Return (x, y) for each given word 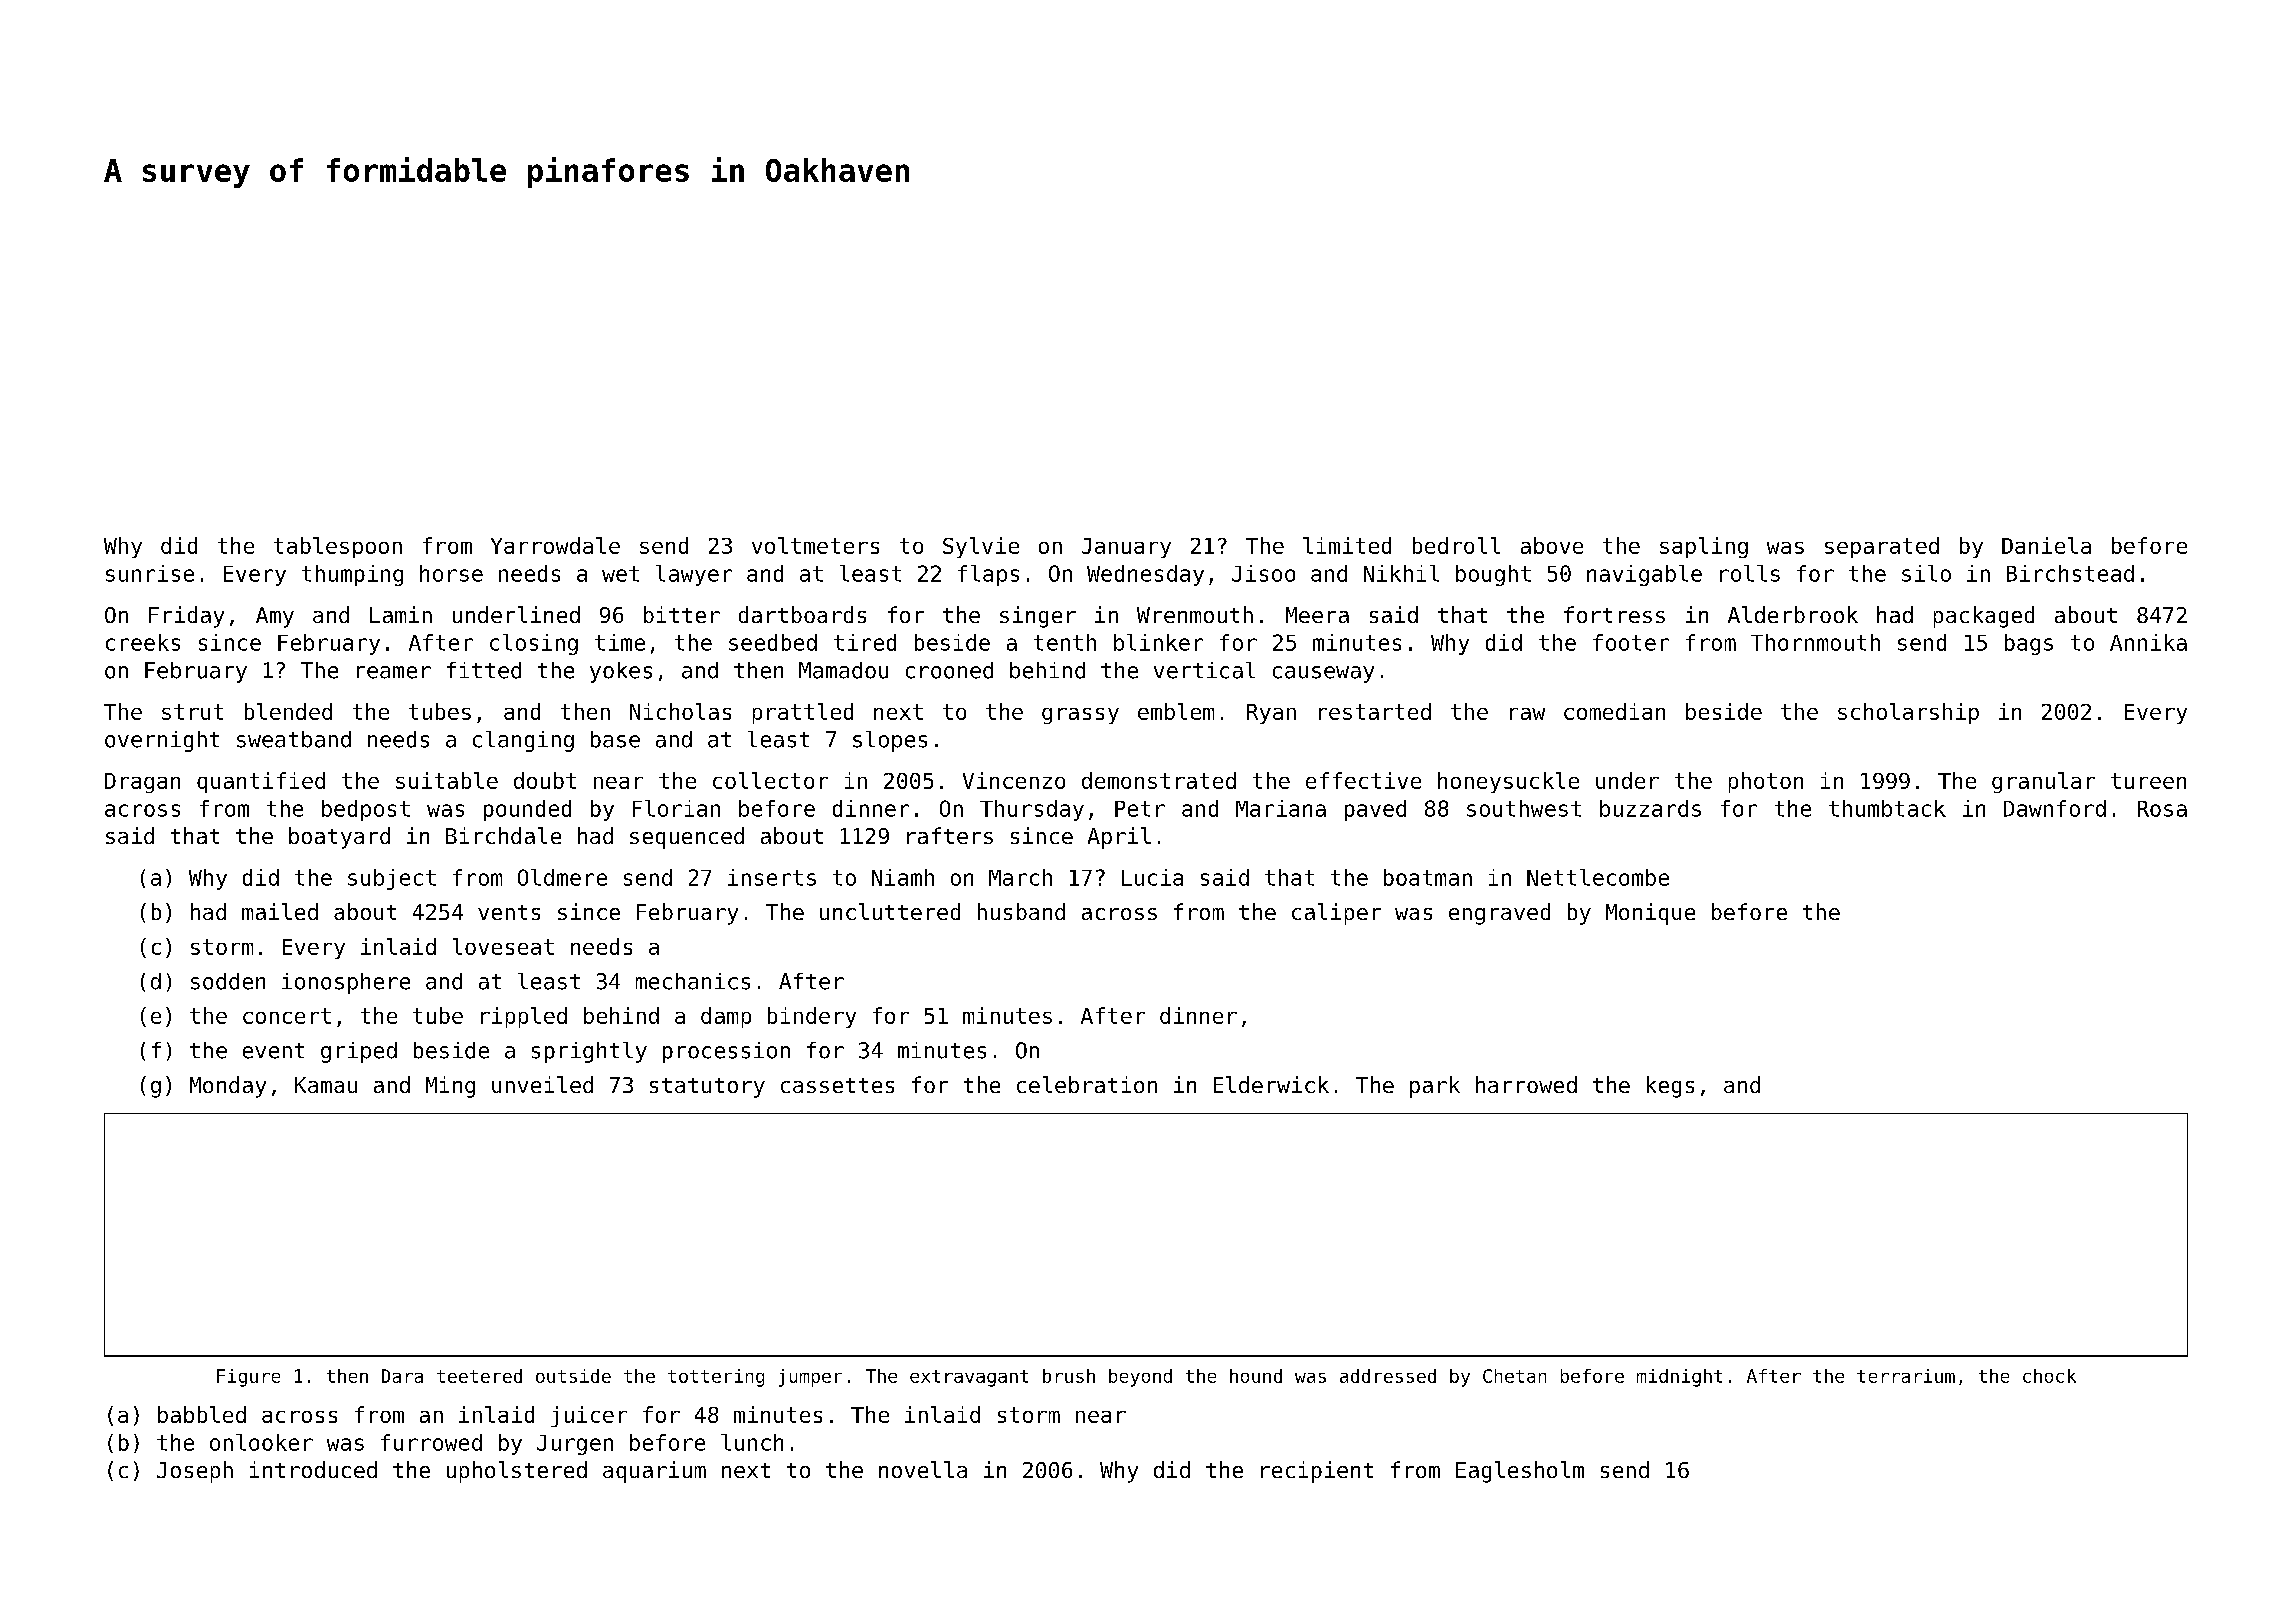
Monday (228, 1087)
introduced (313, 1469)
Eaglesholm (1520, 1472)
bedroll (1456, 545)
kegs (1670, 1087)
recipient (1317, 1472)
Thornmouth (1815, 642)
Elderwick (1271, 1084)
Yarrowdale (555, 545)
